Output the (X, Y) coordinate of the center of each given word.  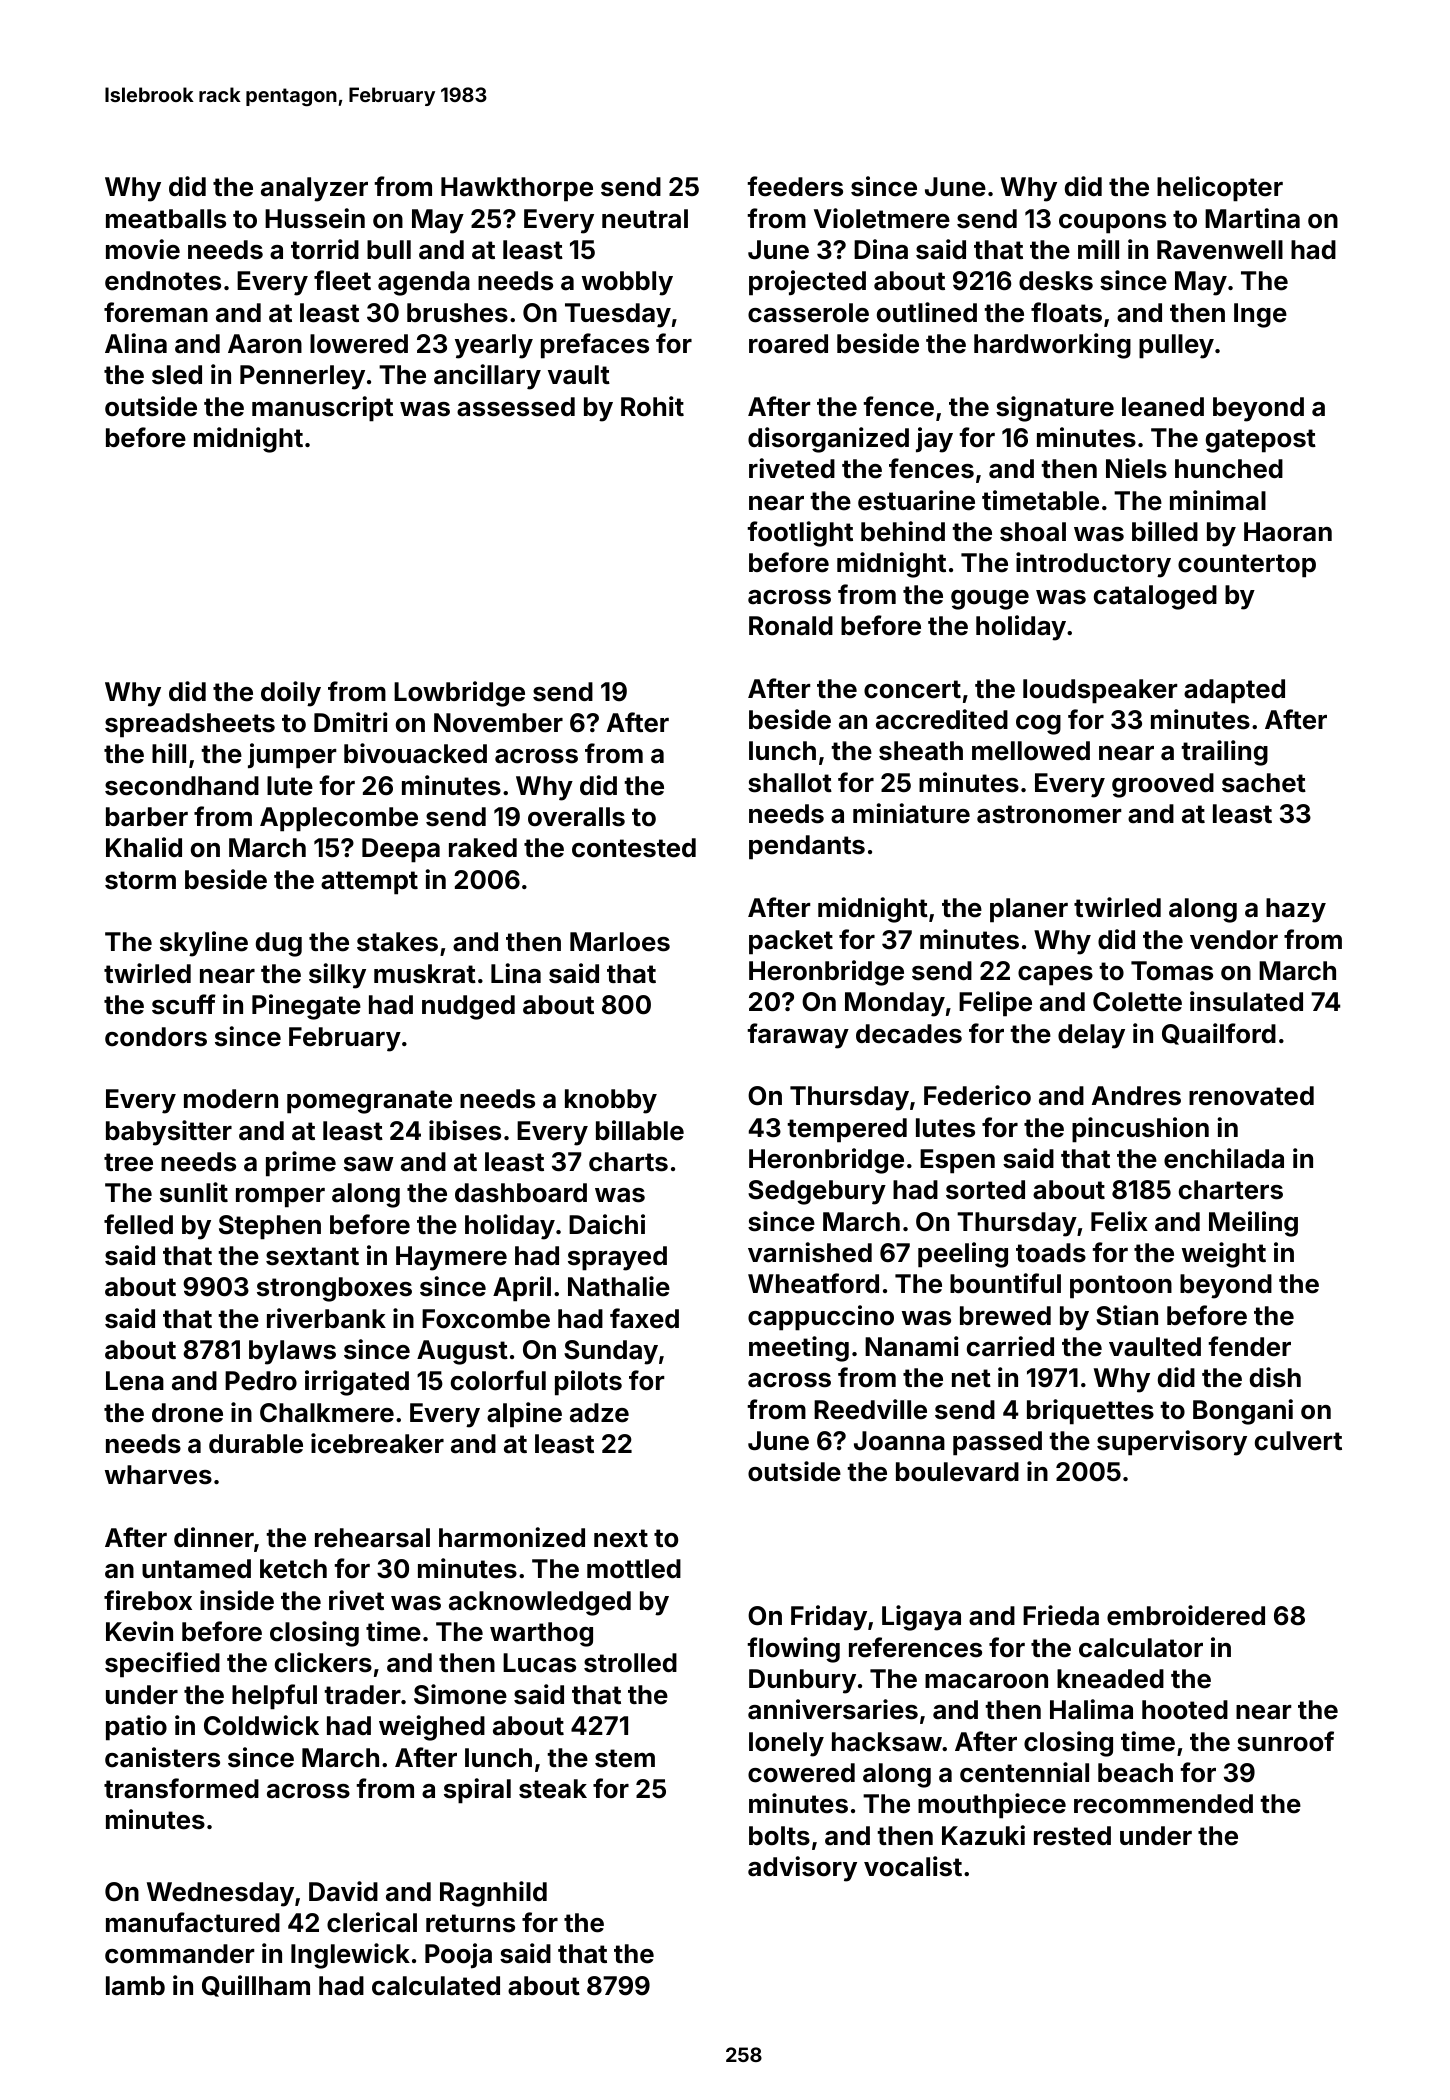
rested (1072, 1836)
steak (553, 1789)
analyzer (314, 189)
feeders (795, 186)
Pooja (458, 1955)
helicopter (1220, 189)
